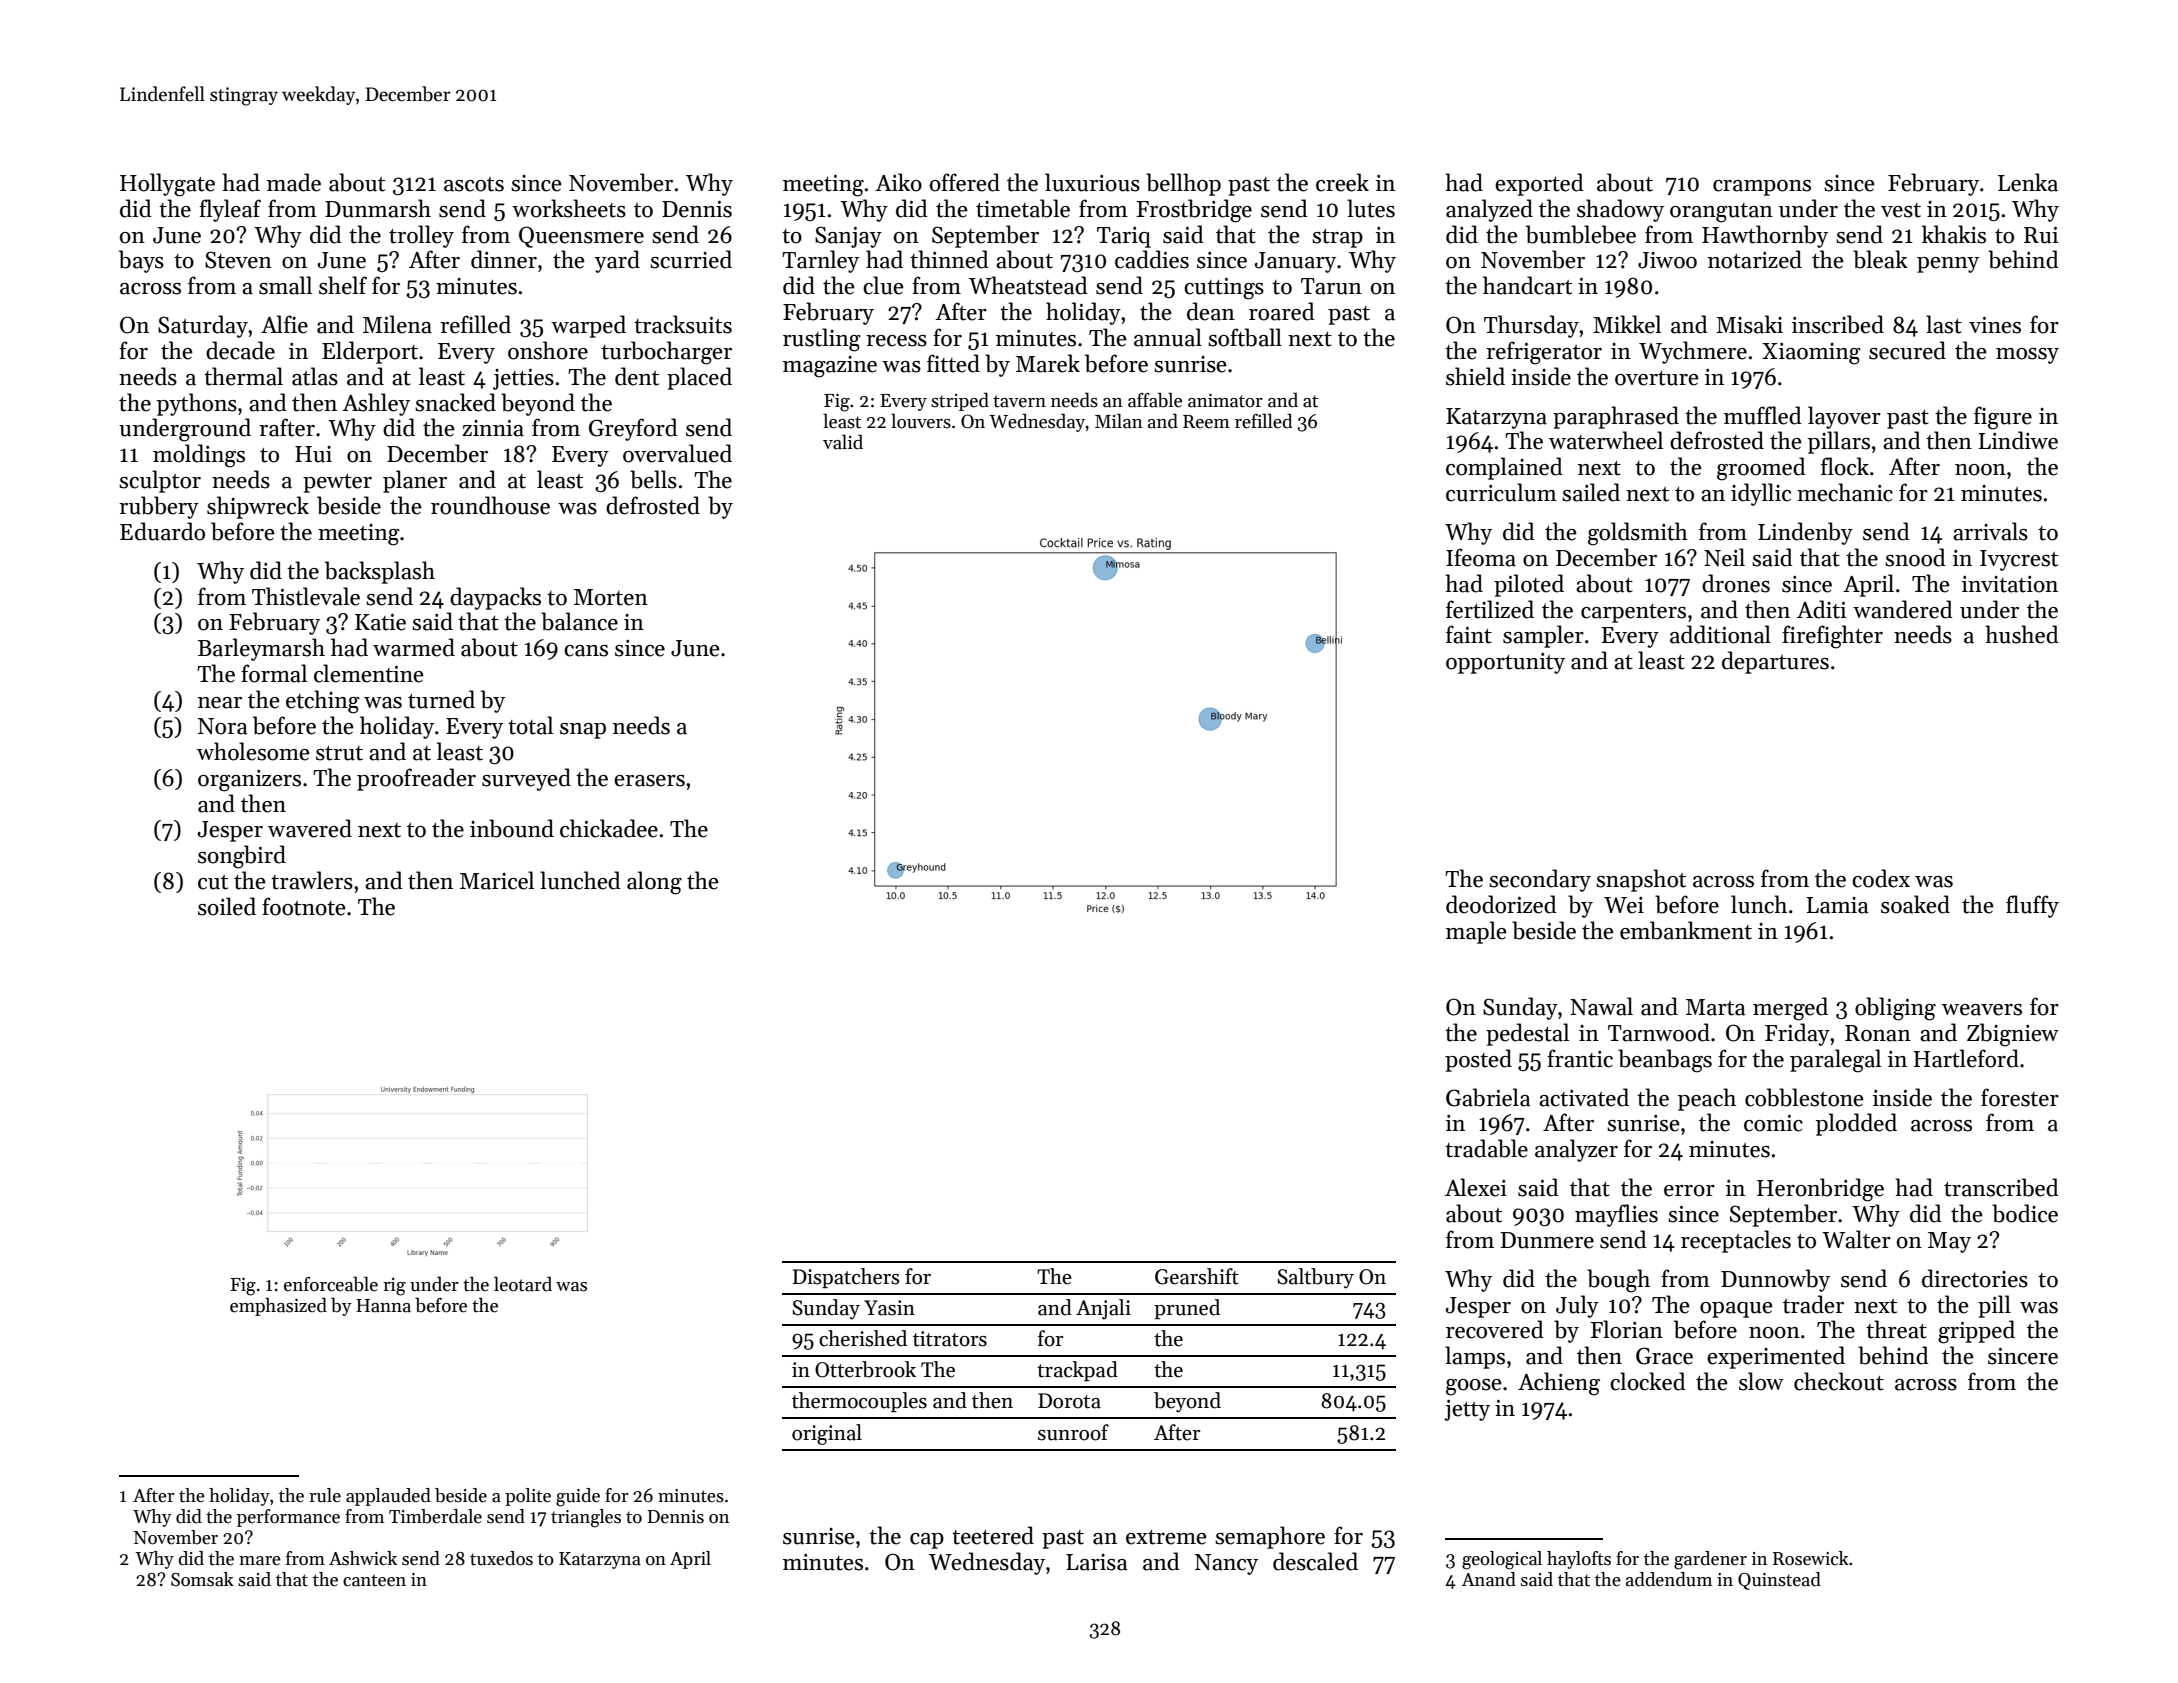  Describe the element at coordinates (1183, 184) in the page. I see `bellhop` at that location.
